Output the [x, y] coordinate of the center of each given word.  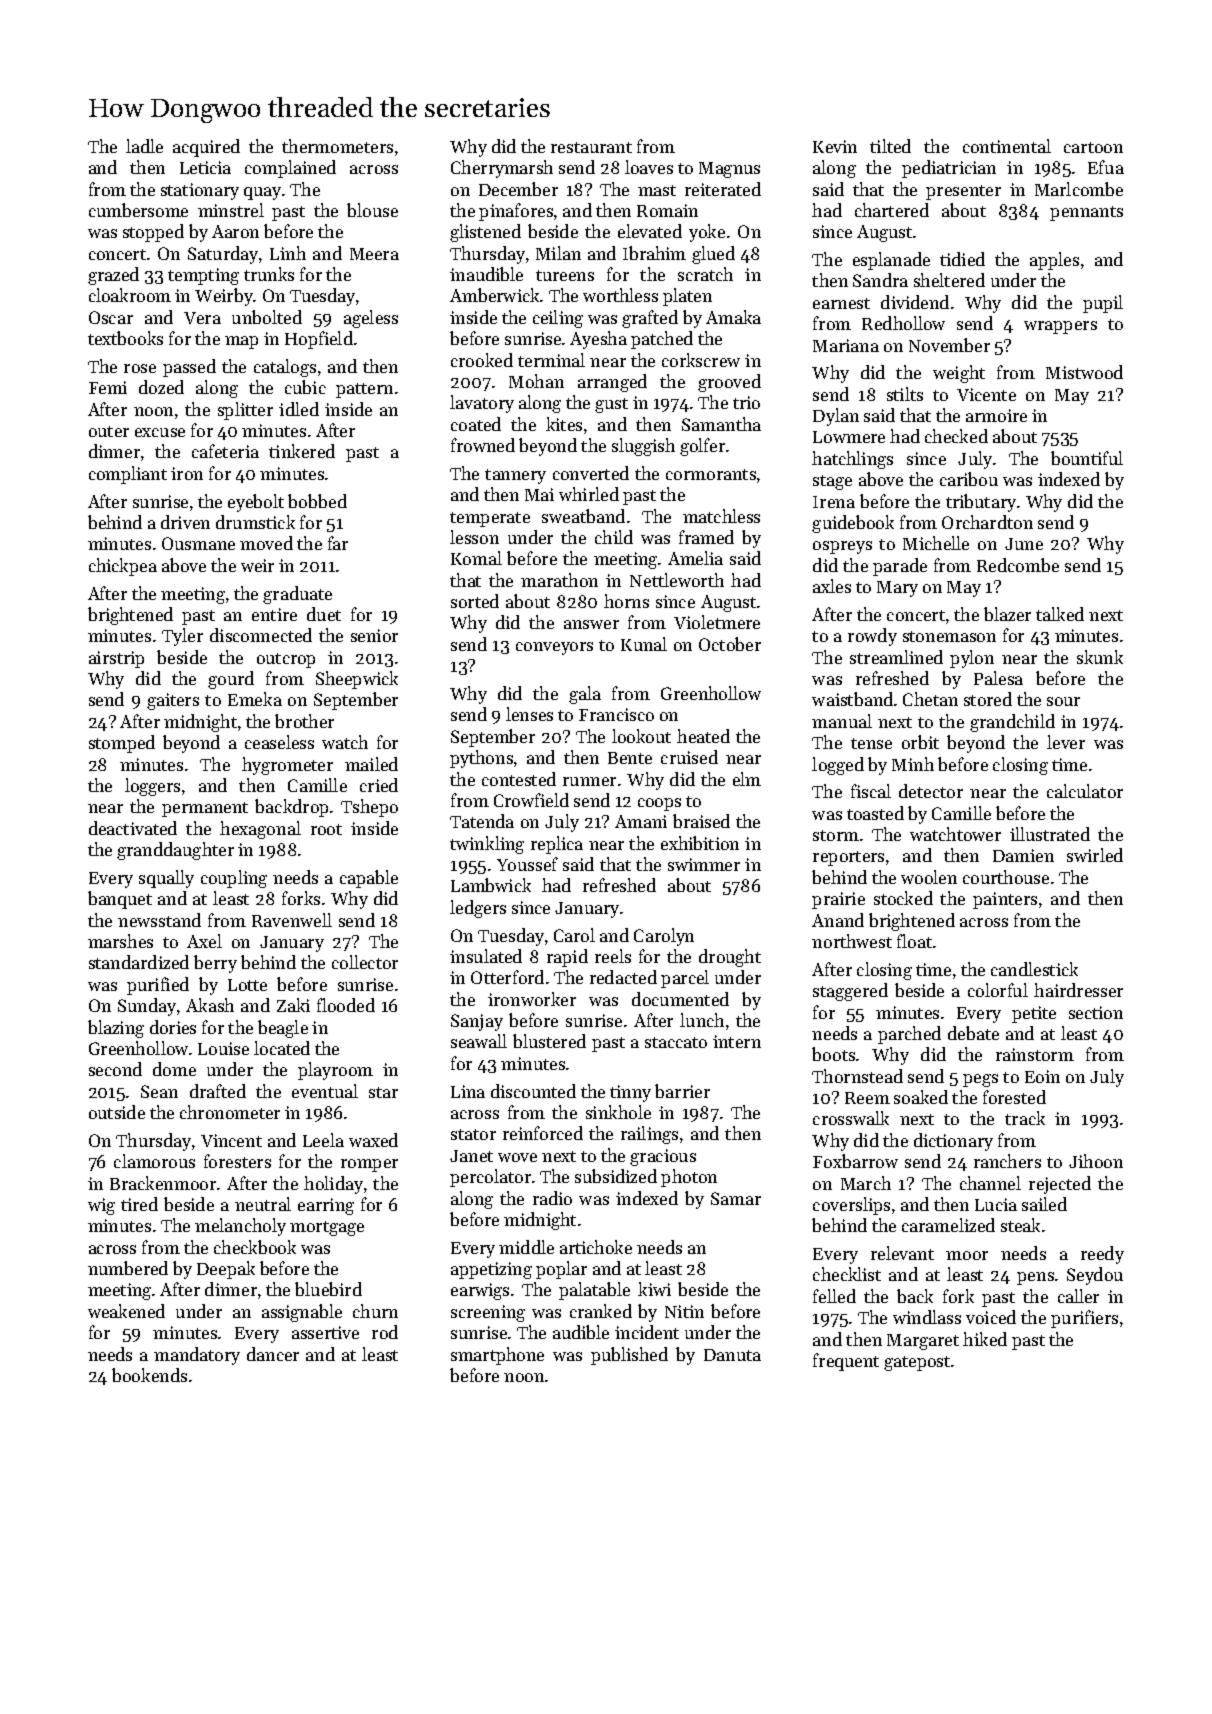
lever [1066, 742]
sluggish [643, 447]
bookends [149, 1375]
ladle [144, 146]
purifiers [1084, 1319]
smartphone [497, 1356]
